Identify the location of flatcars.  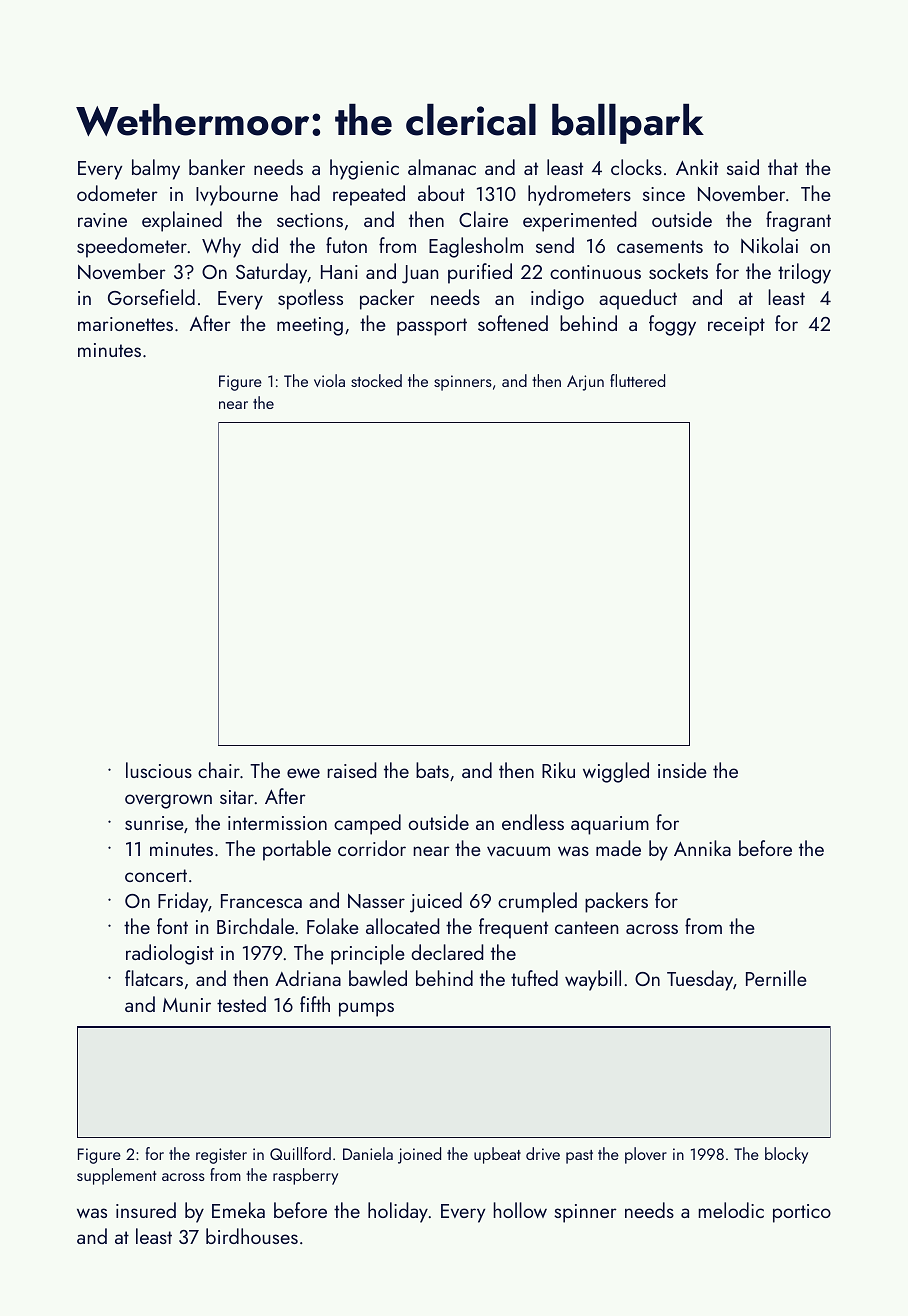
(154, 978).
